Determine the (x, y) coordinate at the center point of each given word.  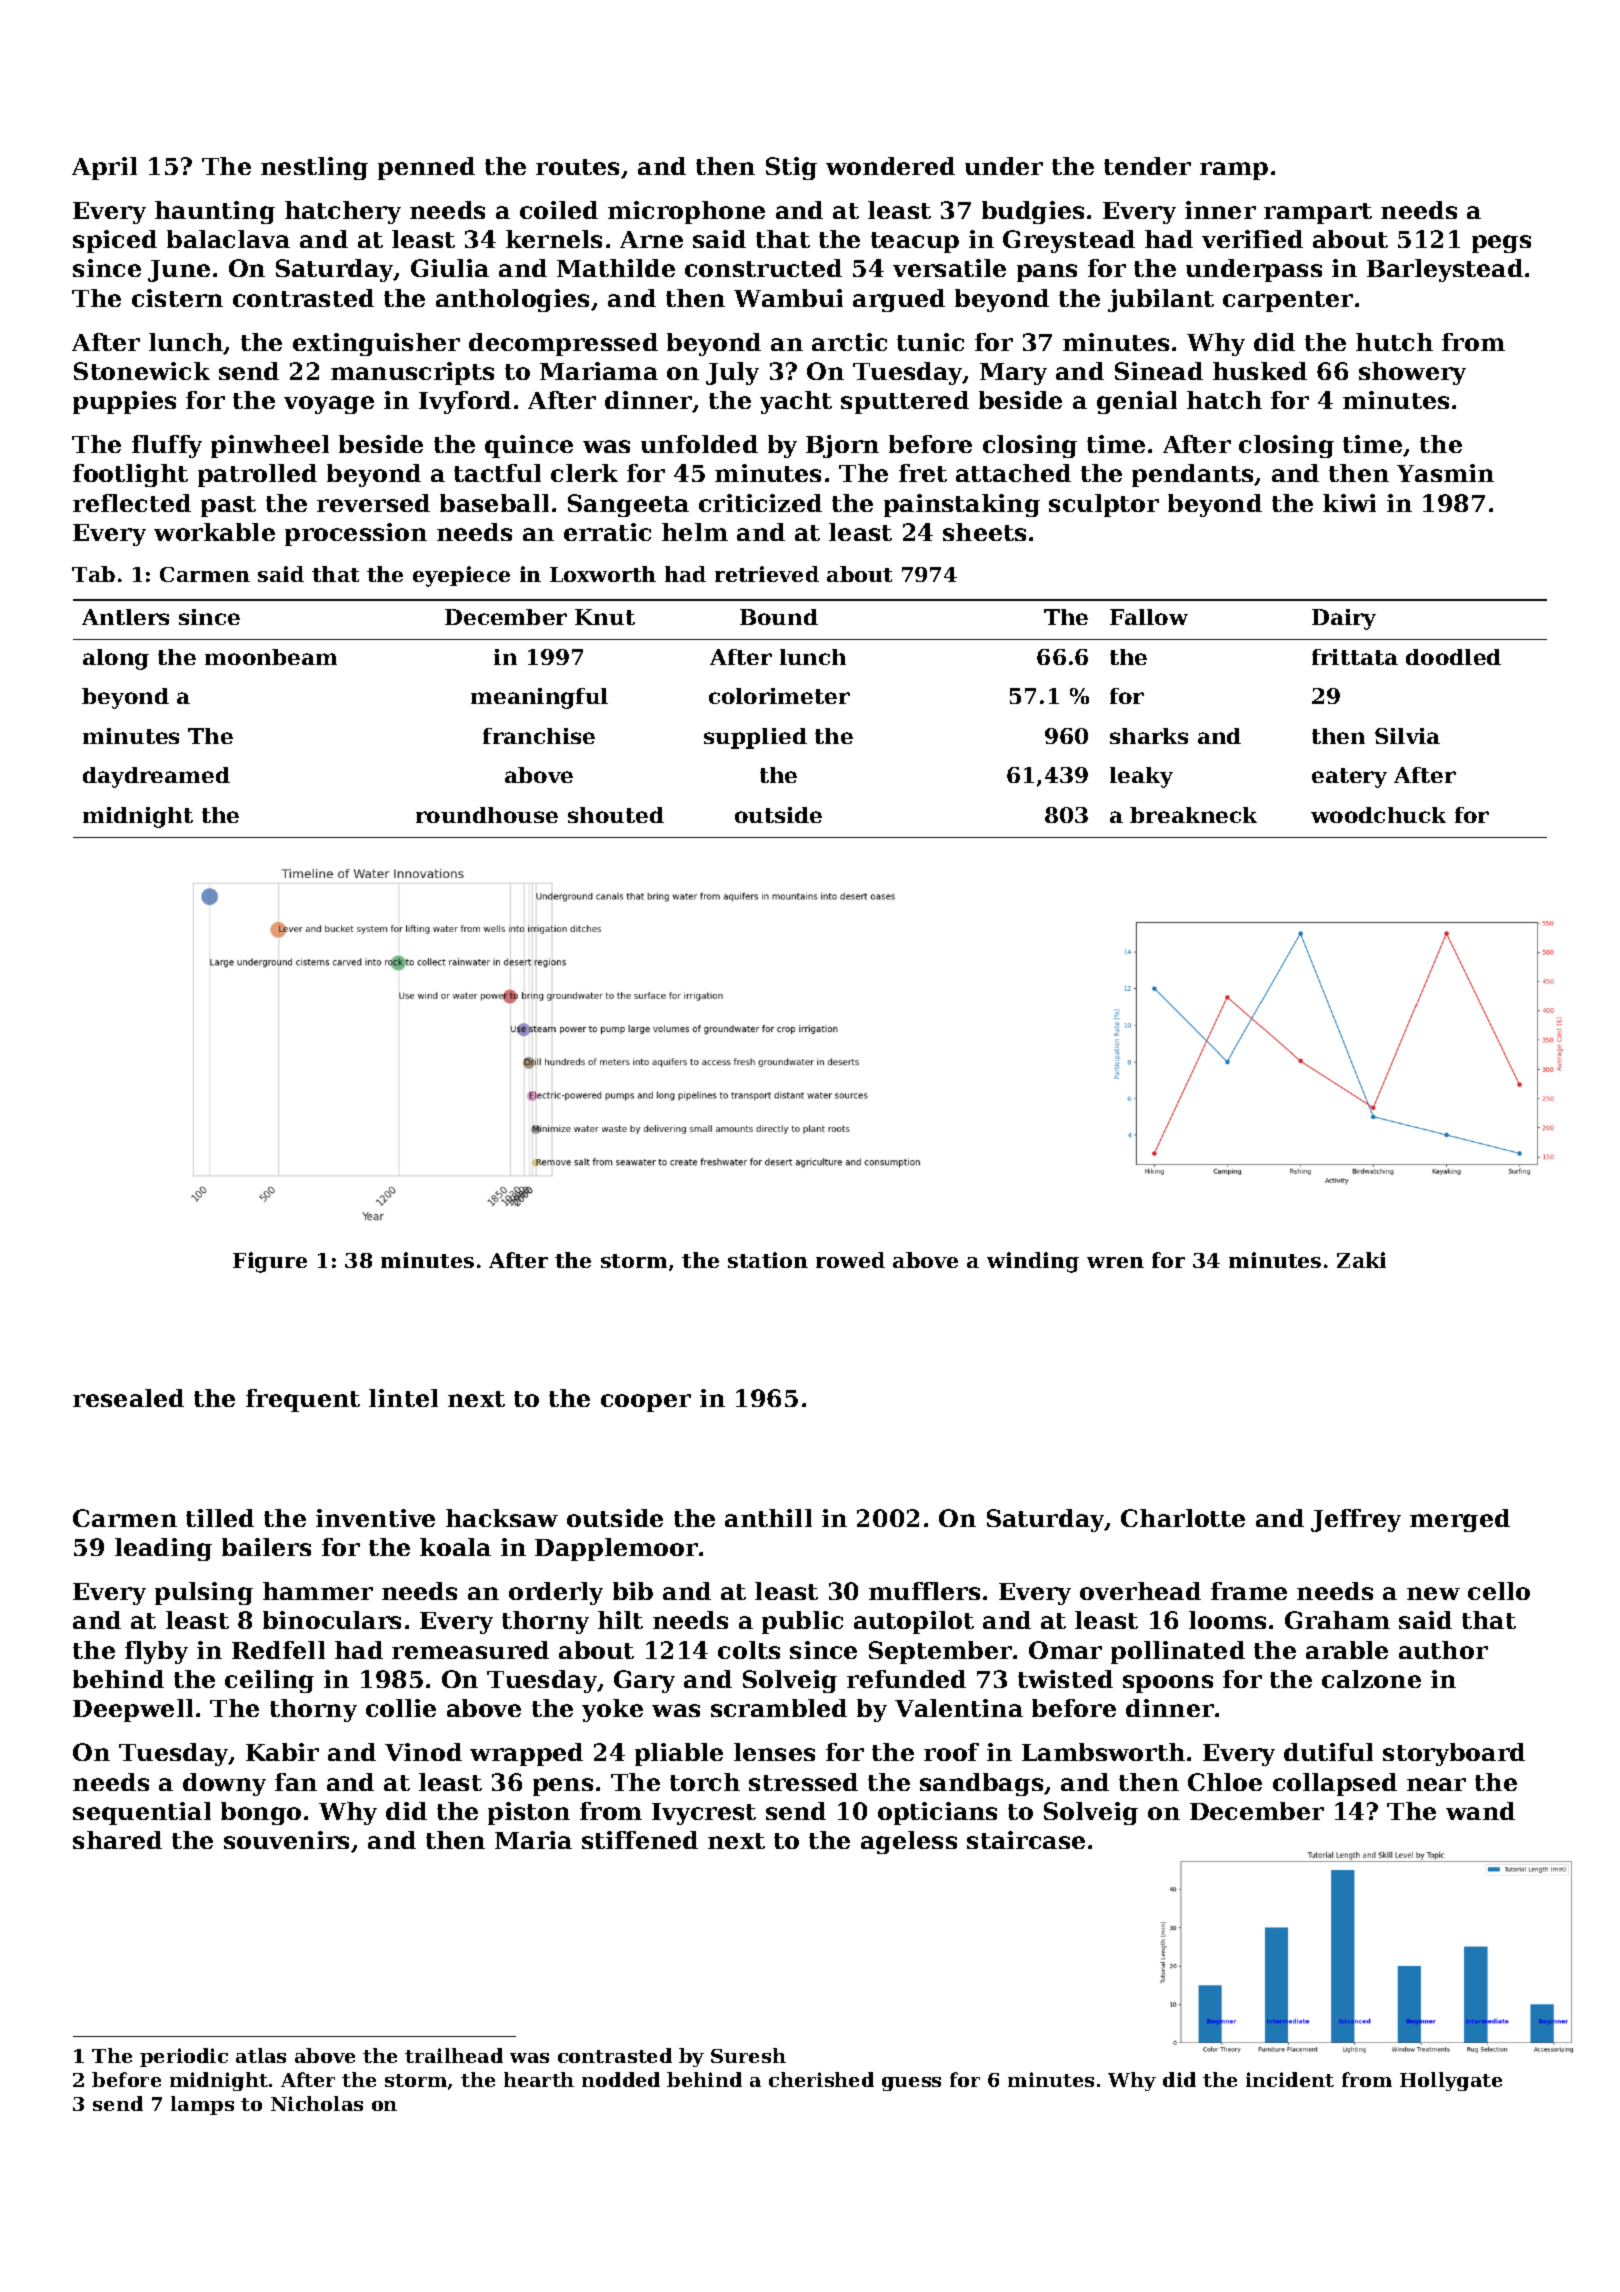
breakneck (1193, 815)
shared (117, 1840)
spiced (115, 241)
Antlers (125, 617)
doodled (1453, 657)
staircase (1026, 1840)
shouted (616, 815)
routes (577, 167)
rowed (850, 1260)
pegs (1501, 244)
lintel (403, 1398)
